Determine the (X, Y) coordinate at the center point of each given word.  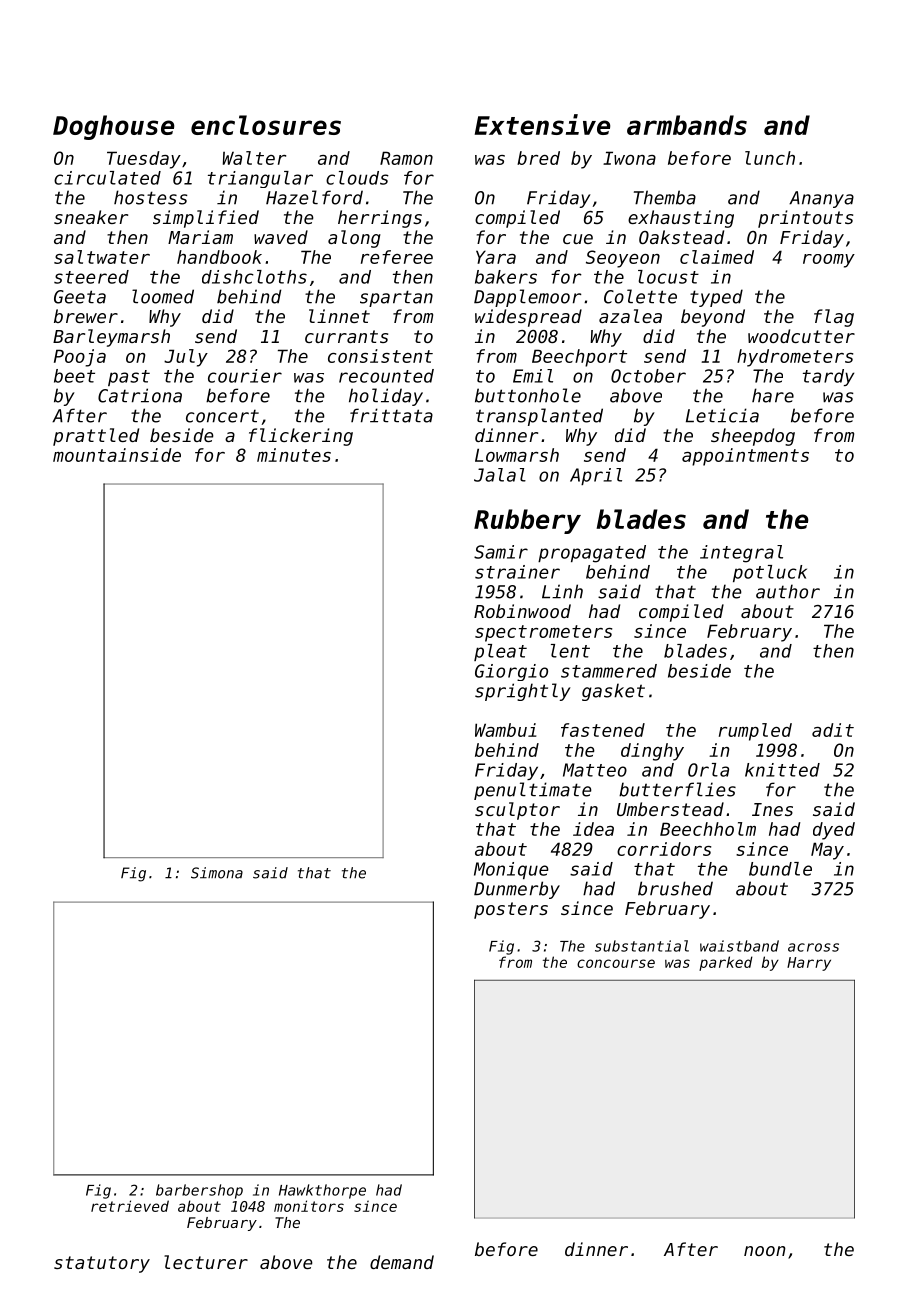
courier (245, 376)
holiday (386, 397)
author (788, 591)
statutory (102, 1264)
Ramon (406, 158)
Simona (217, 873)
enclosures (266, 125)
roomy (829, 261)
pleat (500, 652)
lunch (770, 158)
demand (402, 1262)
